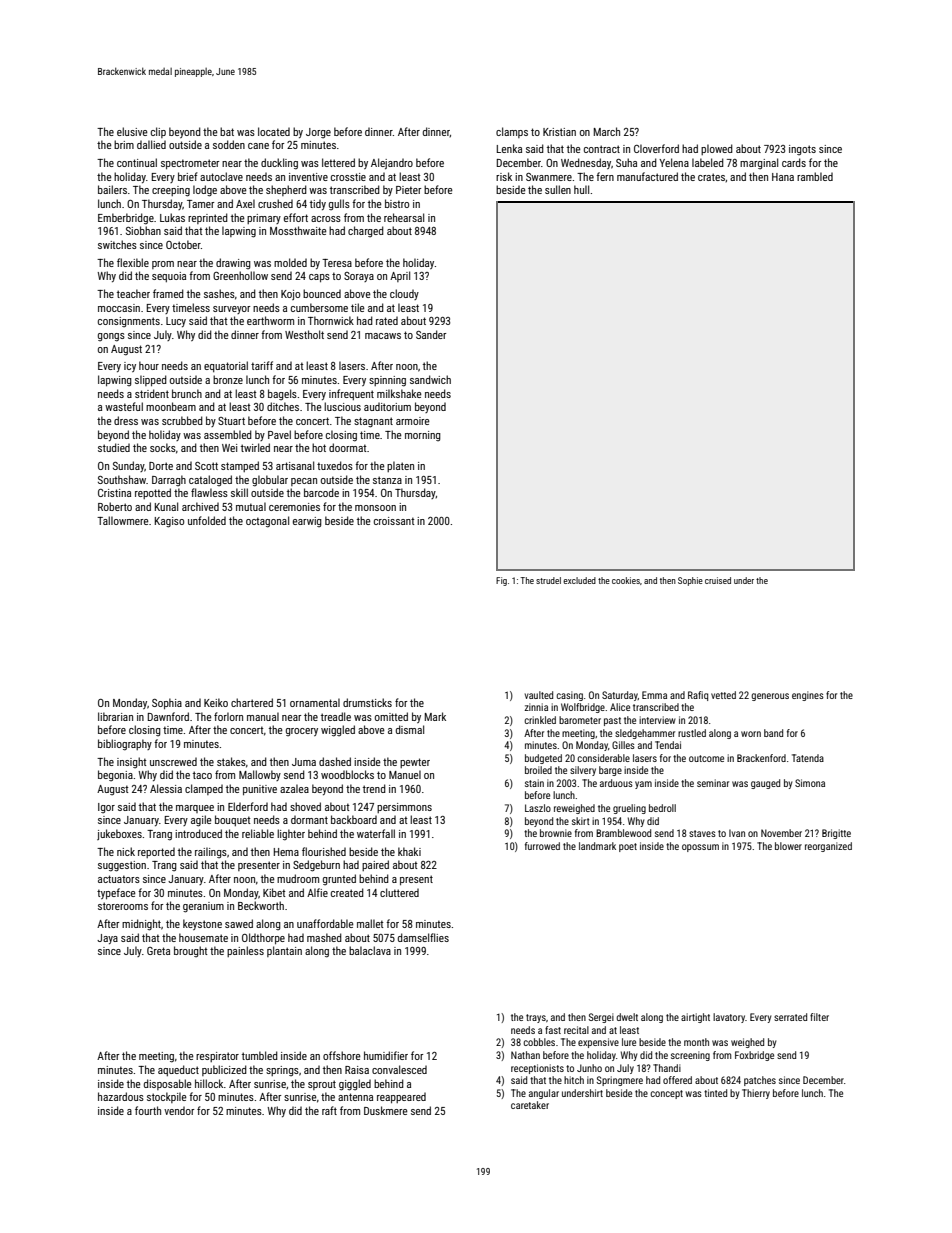 The height and width of the screenshot is (1233, 952). Describe the element at coordinates (216, 702) in the screenshot. I see `Keiko` at that location.
